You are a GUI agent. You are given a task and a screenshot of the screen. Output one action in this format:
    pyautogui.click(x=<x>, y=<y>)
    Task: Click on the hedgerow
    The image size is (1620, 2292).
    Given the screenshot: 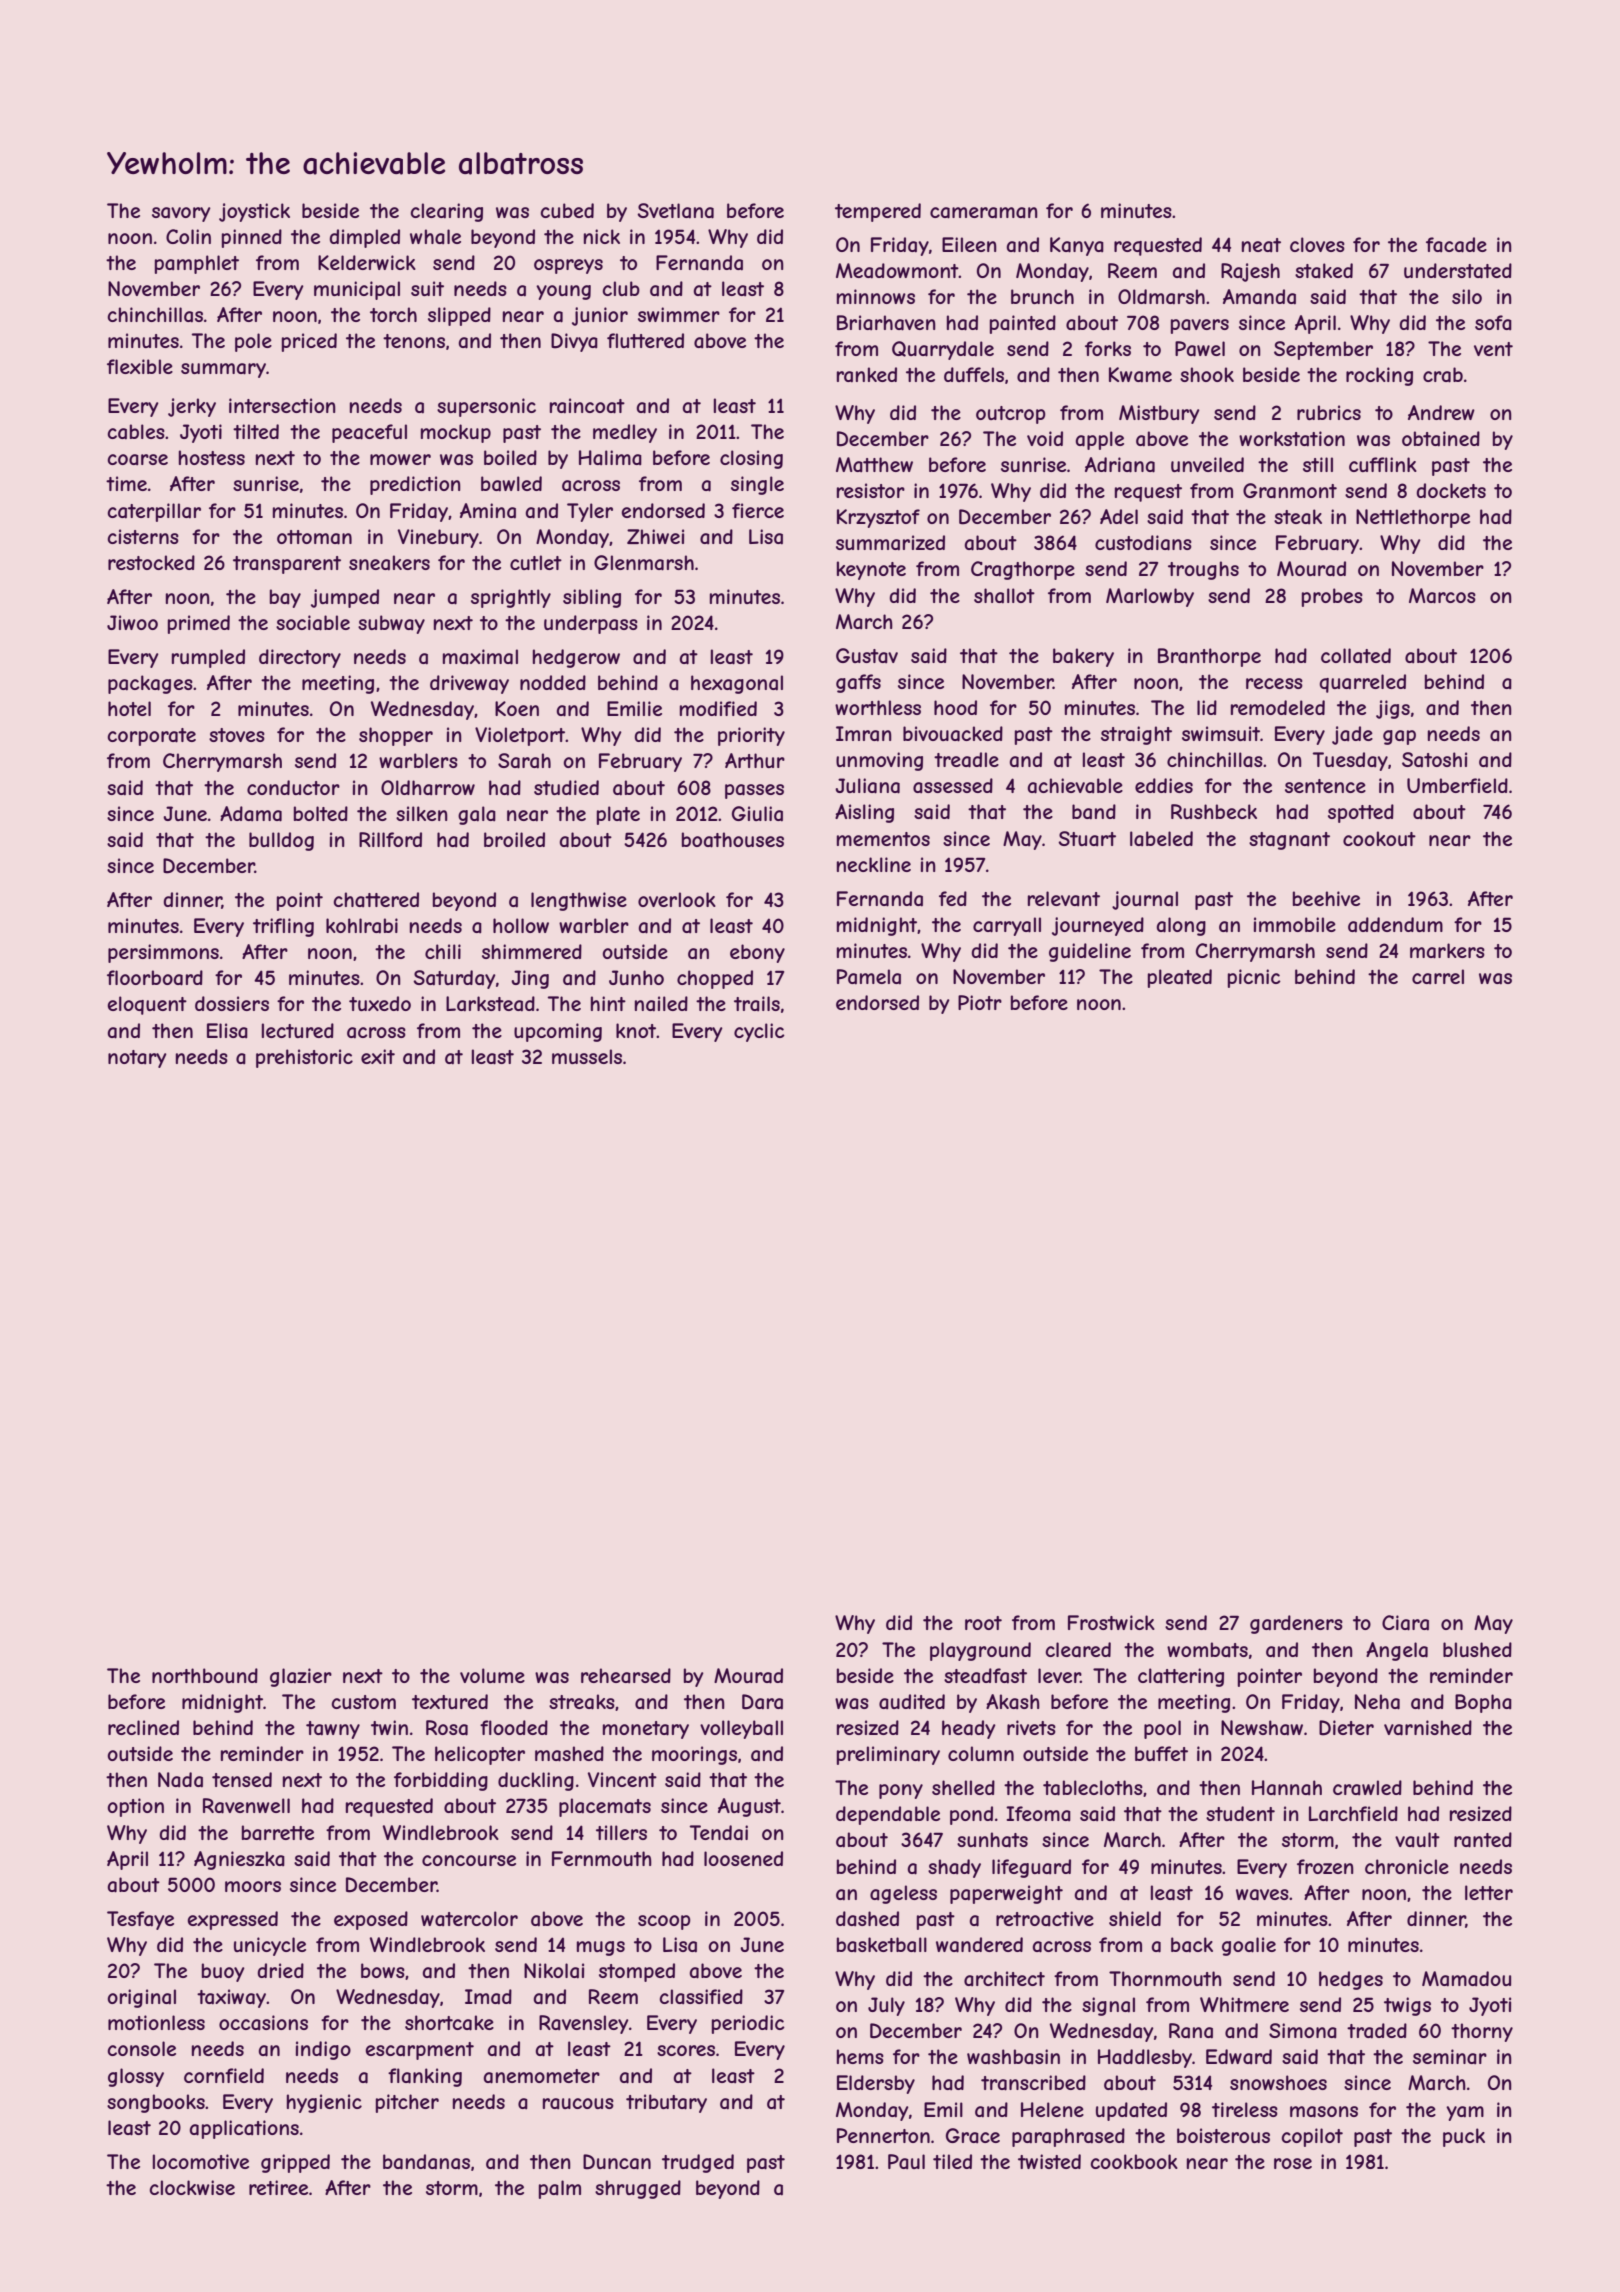 What is the action you would take?
    pyautogui.click(x=576, y=658)
